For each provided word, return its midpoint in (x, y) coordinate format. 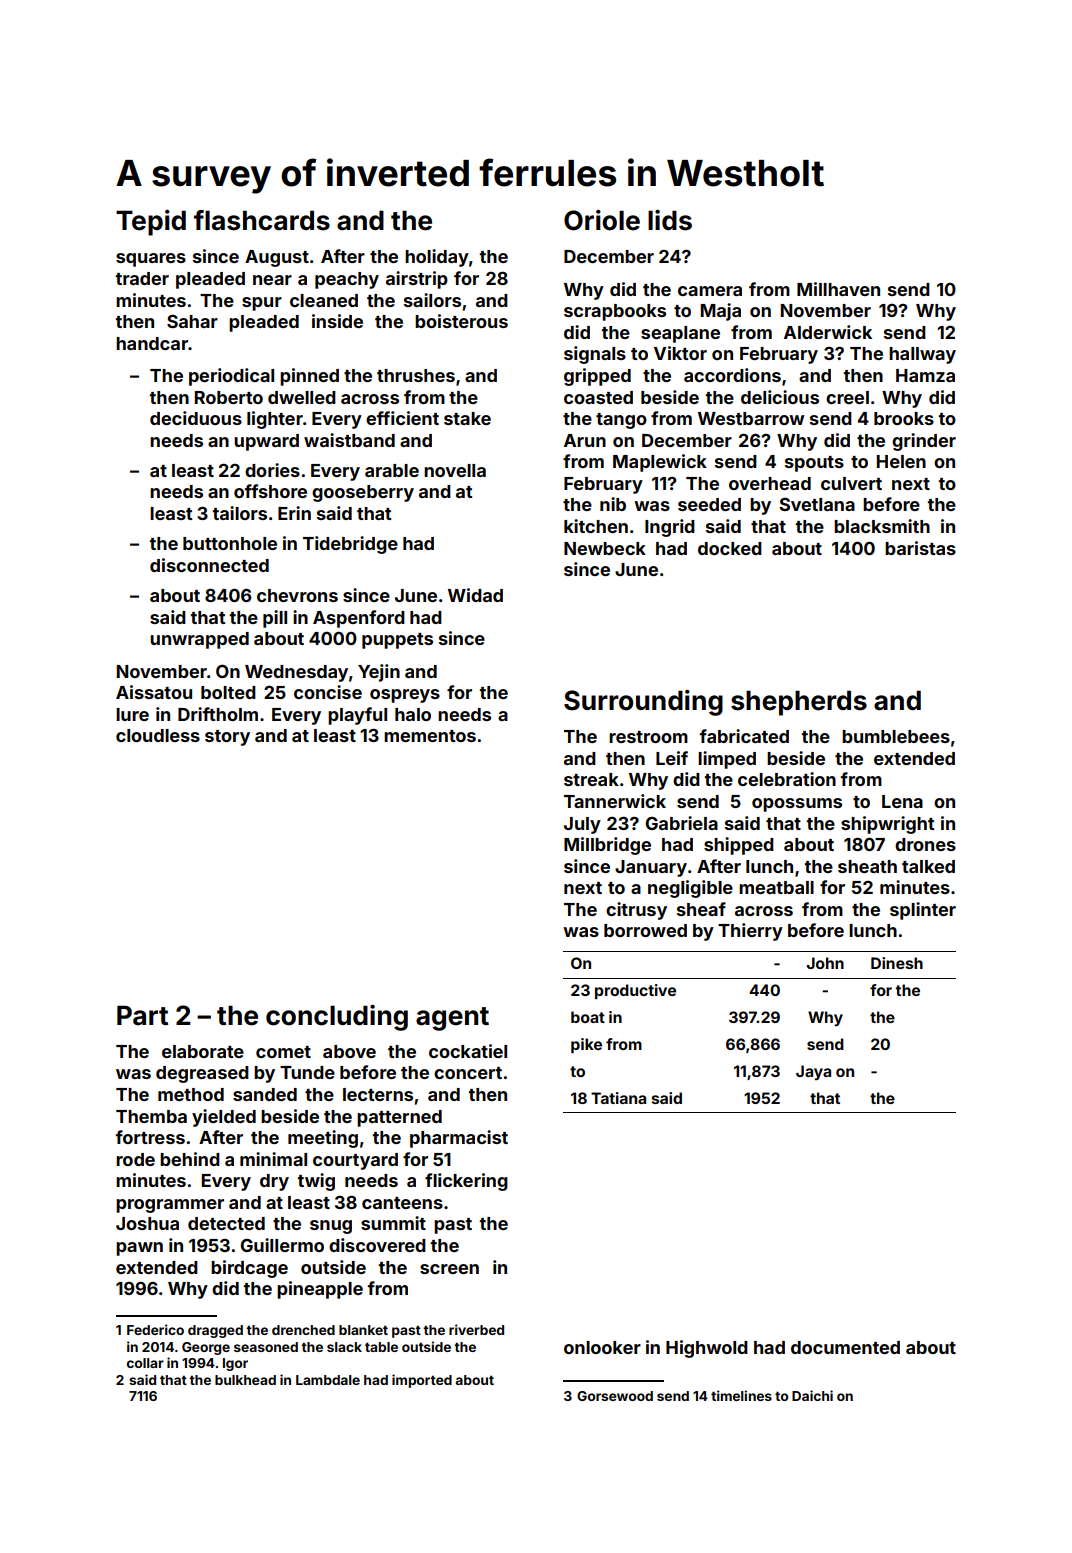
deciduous (196, 418)
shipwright (888, 825)
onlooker (602, 1347)
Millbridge (607, 846)
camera (710, 291)
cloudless (158, 735)
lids (670, 220)
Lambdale (328, 1380)
